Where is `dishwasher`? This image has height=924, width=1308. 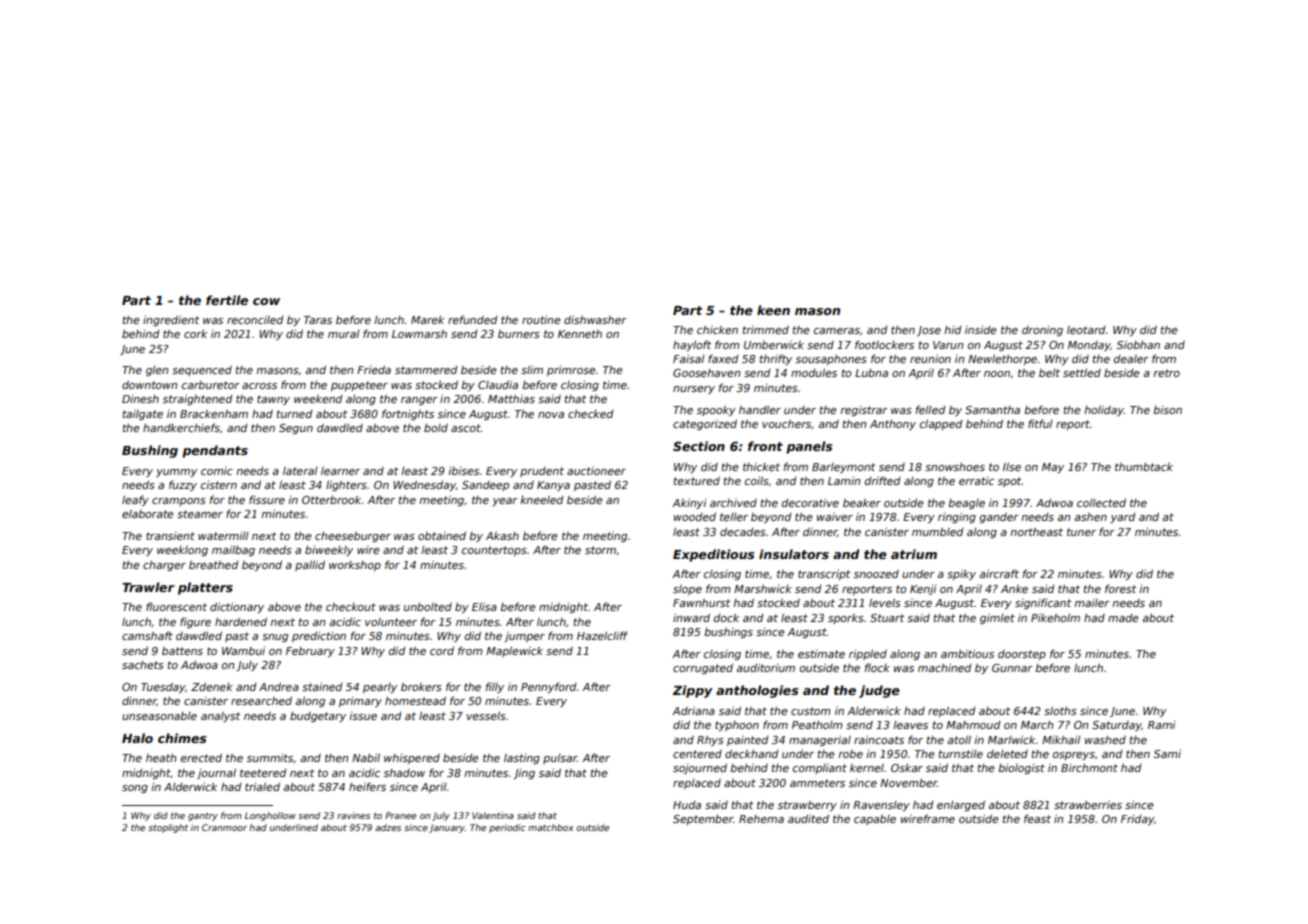 dishwasher is located at coordinates (595, 319).
